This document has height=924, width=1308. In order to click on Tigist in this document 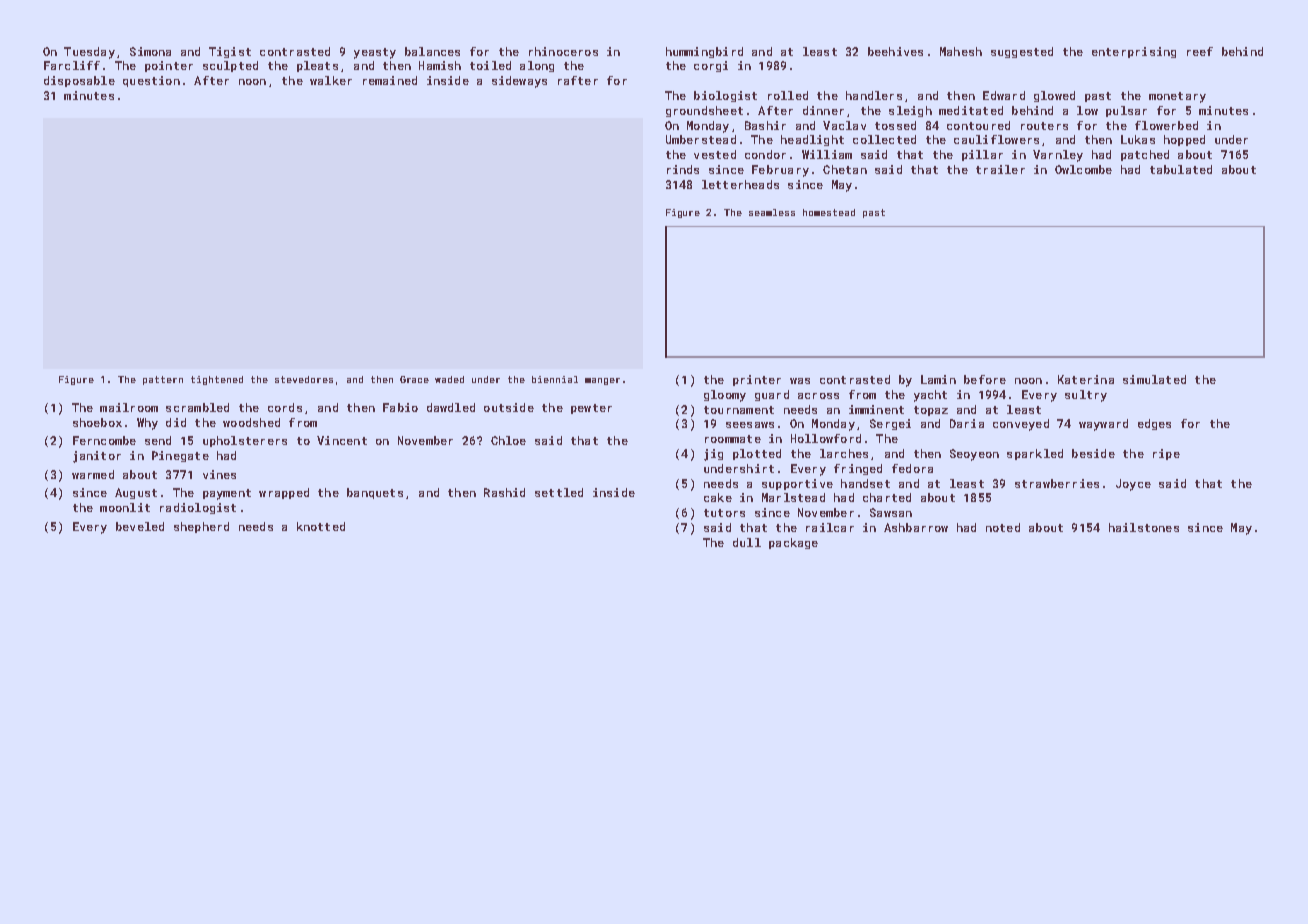, I will do `click(230, 52)`.
